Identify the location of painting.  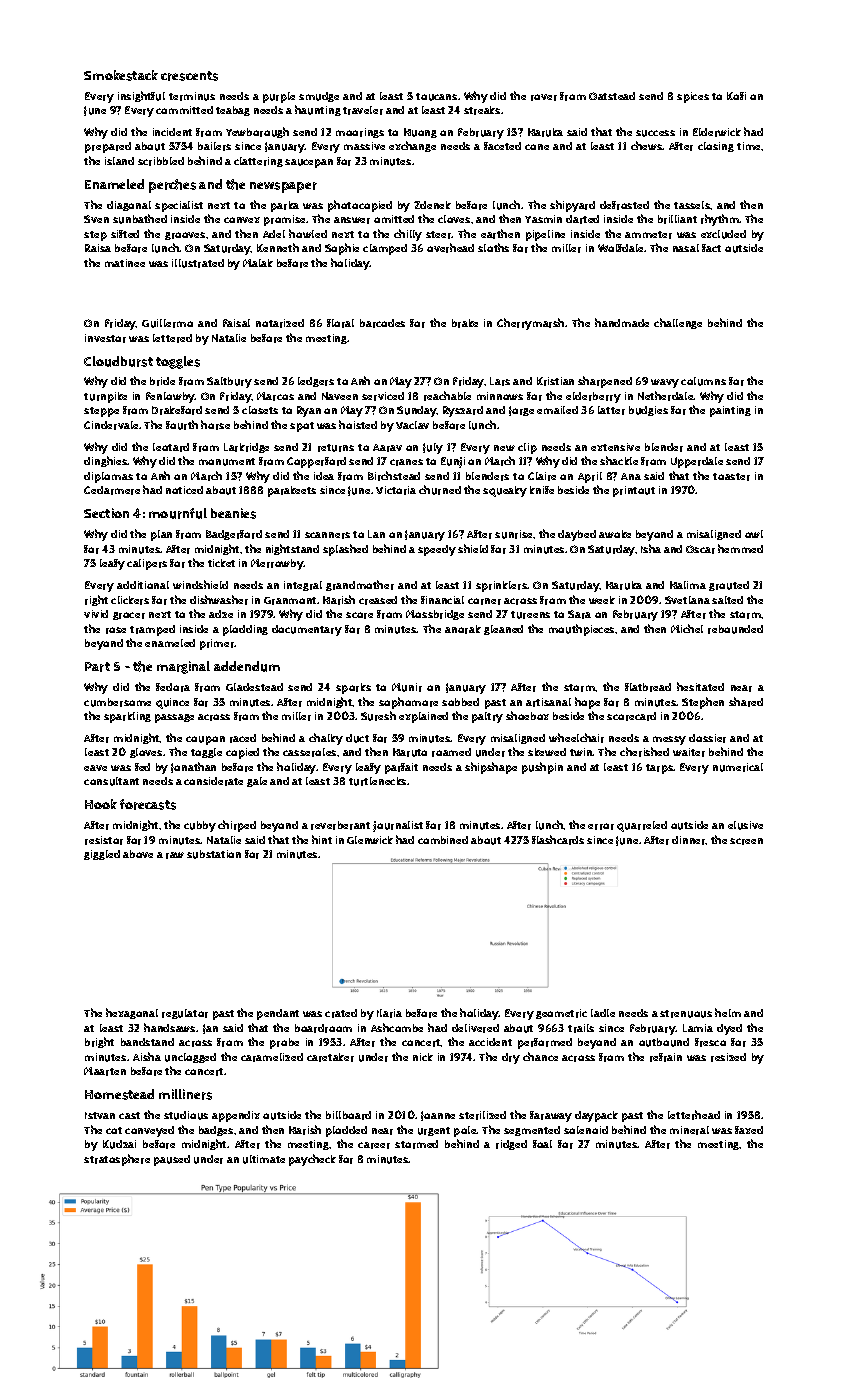
(730, 411).
